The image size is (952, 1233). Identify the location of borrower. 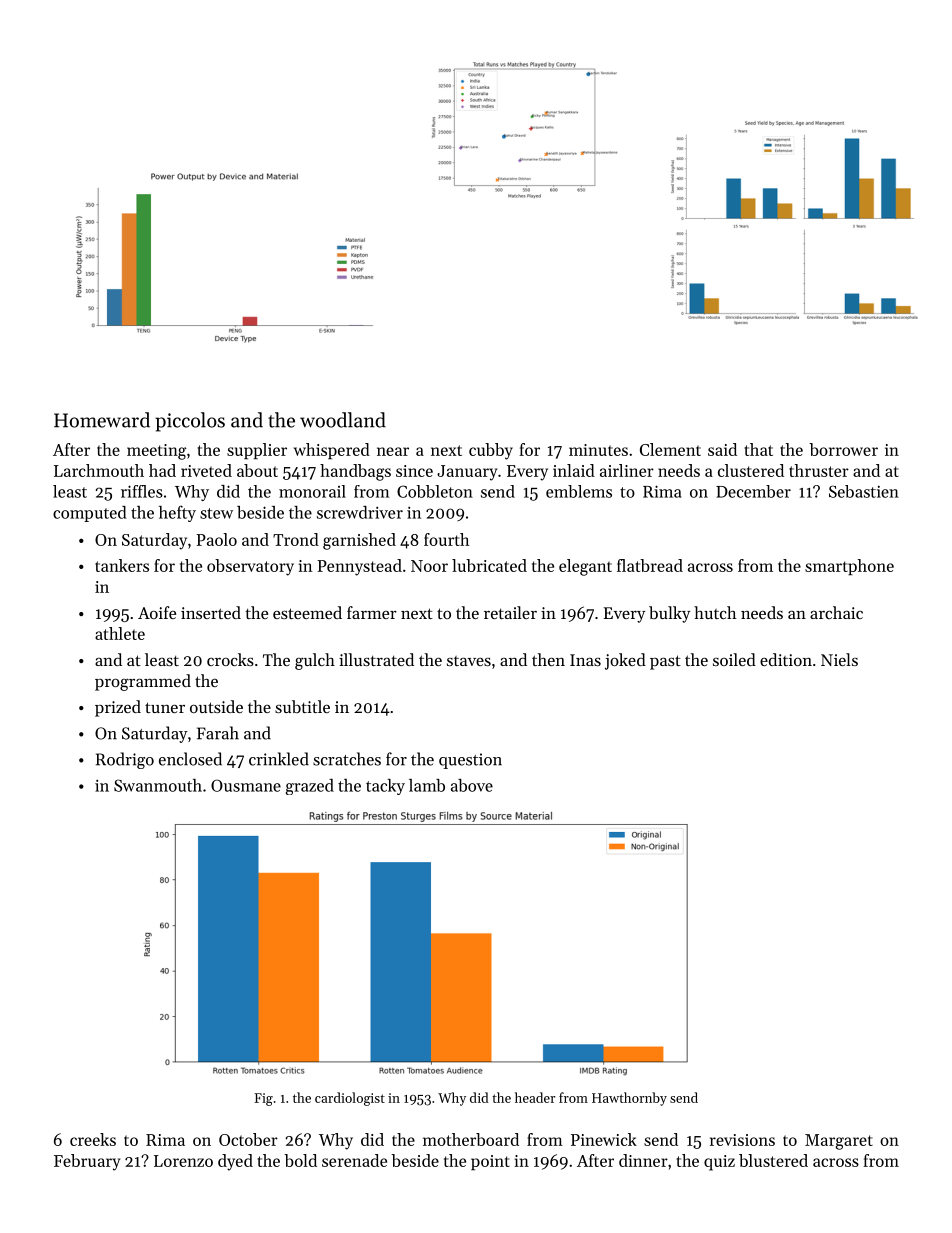
(843, 449).
